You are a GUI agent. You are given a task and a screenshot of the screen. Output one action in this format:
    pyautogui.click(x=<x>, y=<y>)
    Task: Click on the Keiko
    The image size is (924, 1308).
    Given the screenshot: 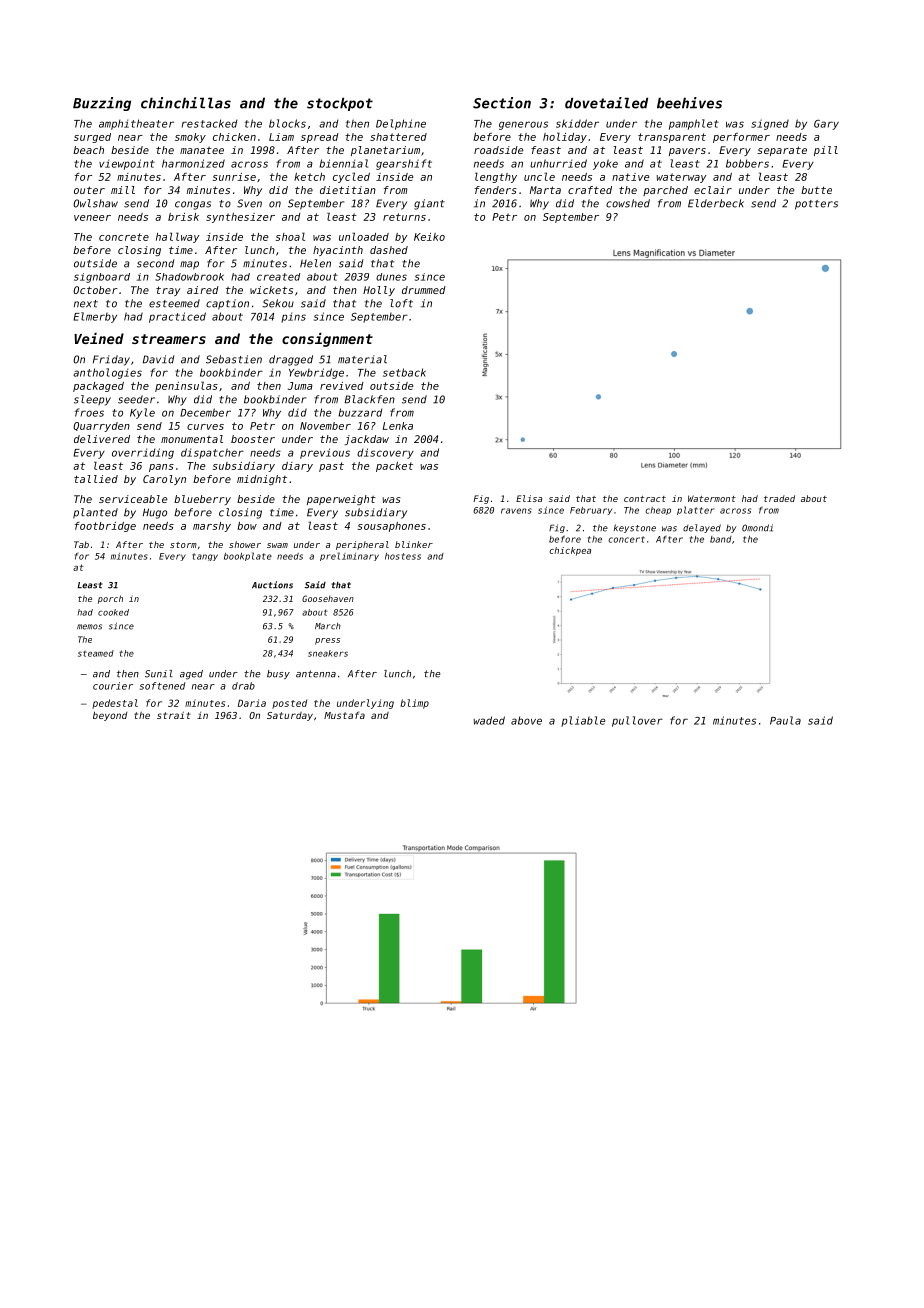 What is the action you would take?
    pyautogui.click(x=429, y=237)
